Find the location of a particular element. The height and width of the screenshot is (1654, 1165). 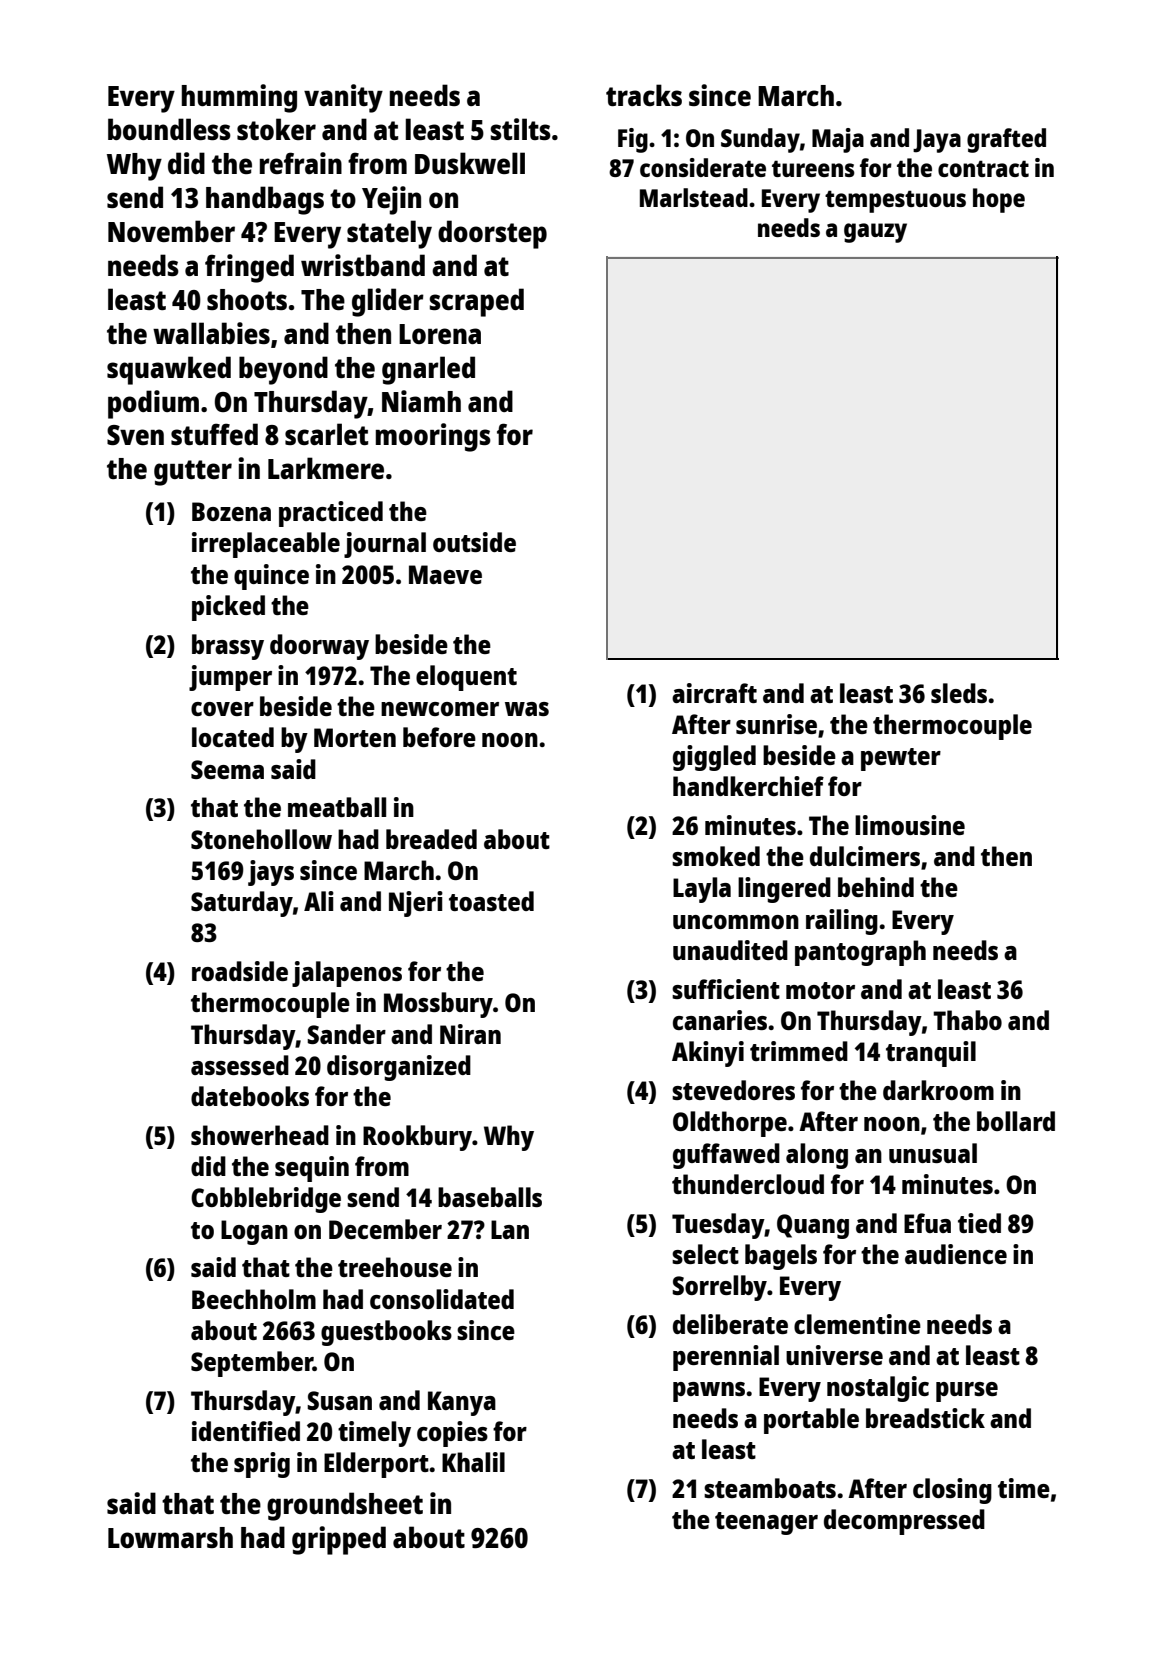

podium is located at coordinates (153, 404).
